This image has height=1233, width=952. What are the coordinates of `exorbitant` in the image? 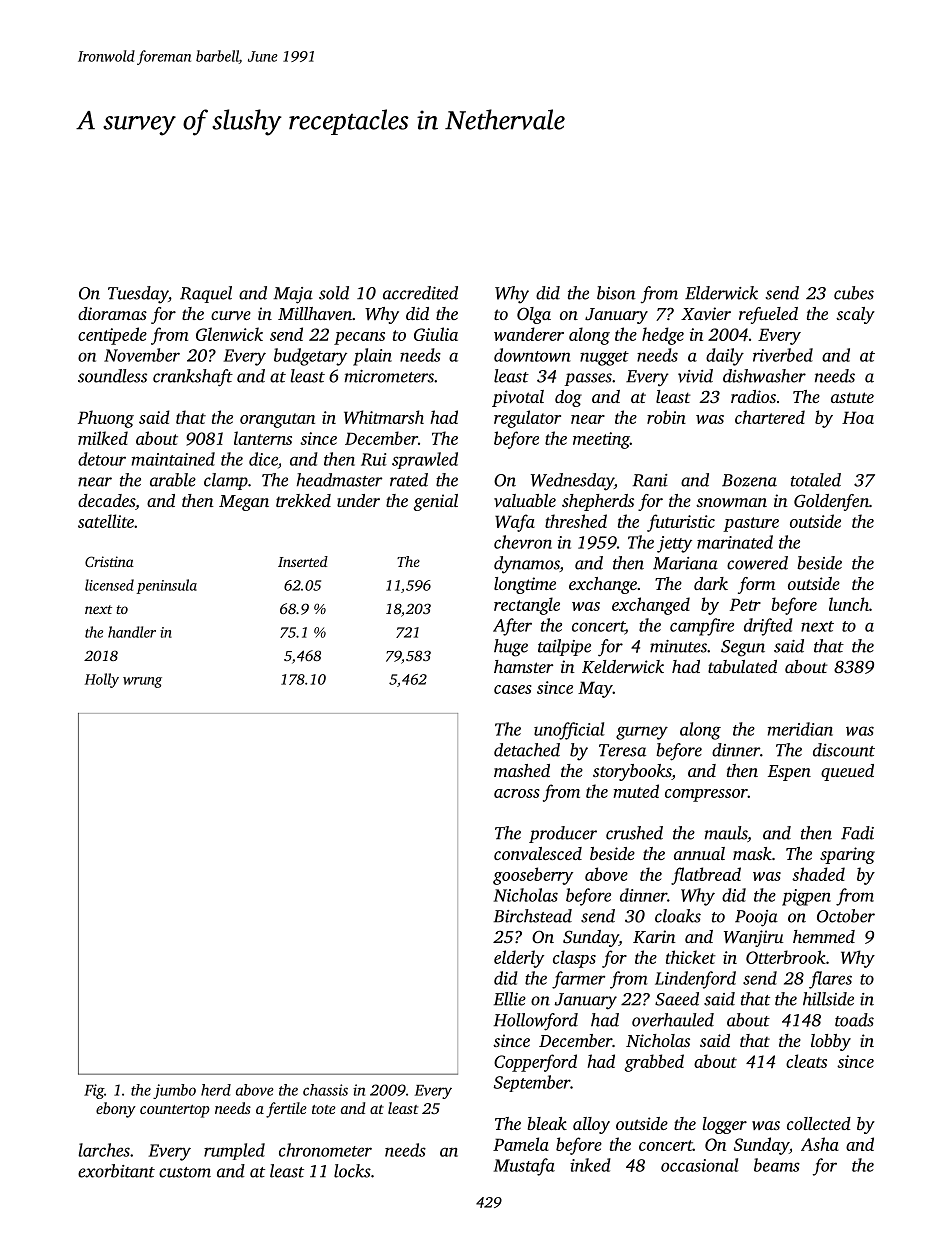 It's located at (116, 1171).
